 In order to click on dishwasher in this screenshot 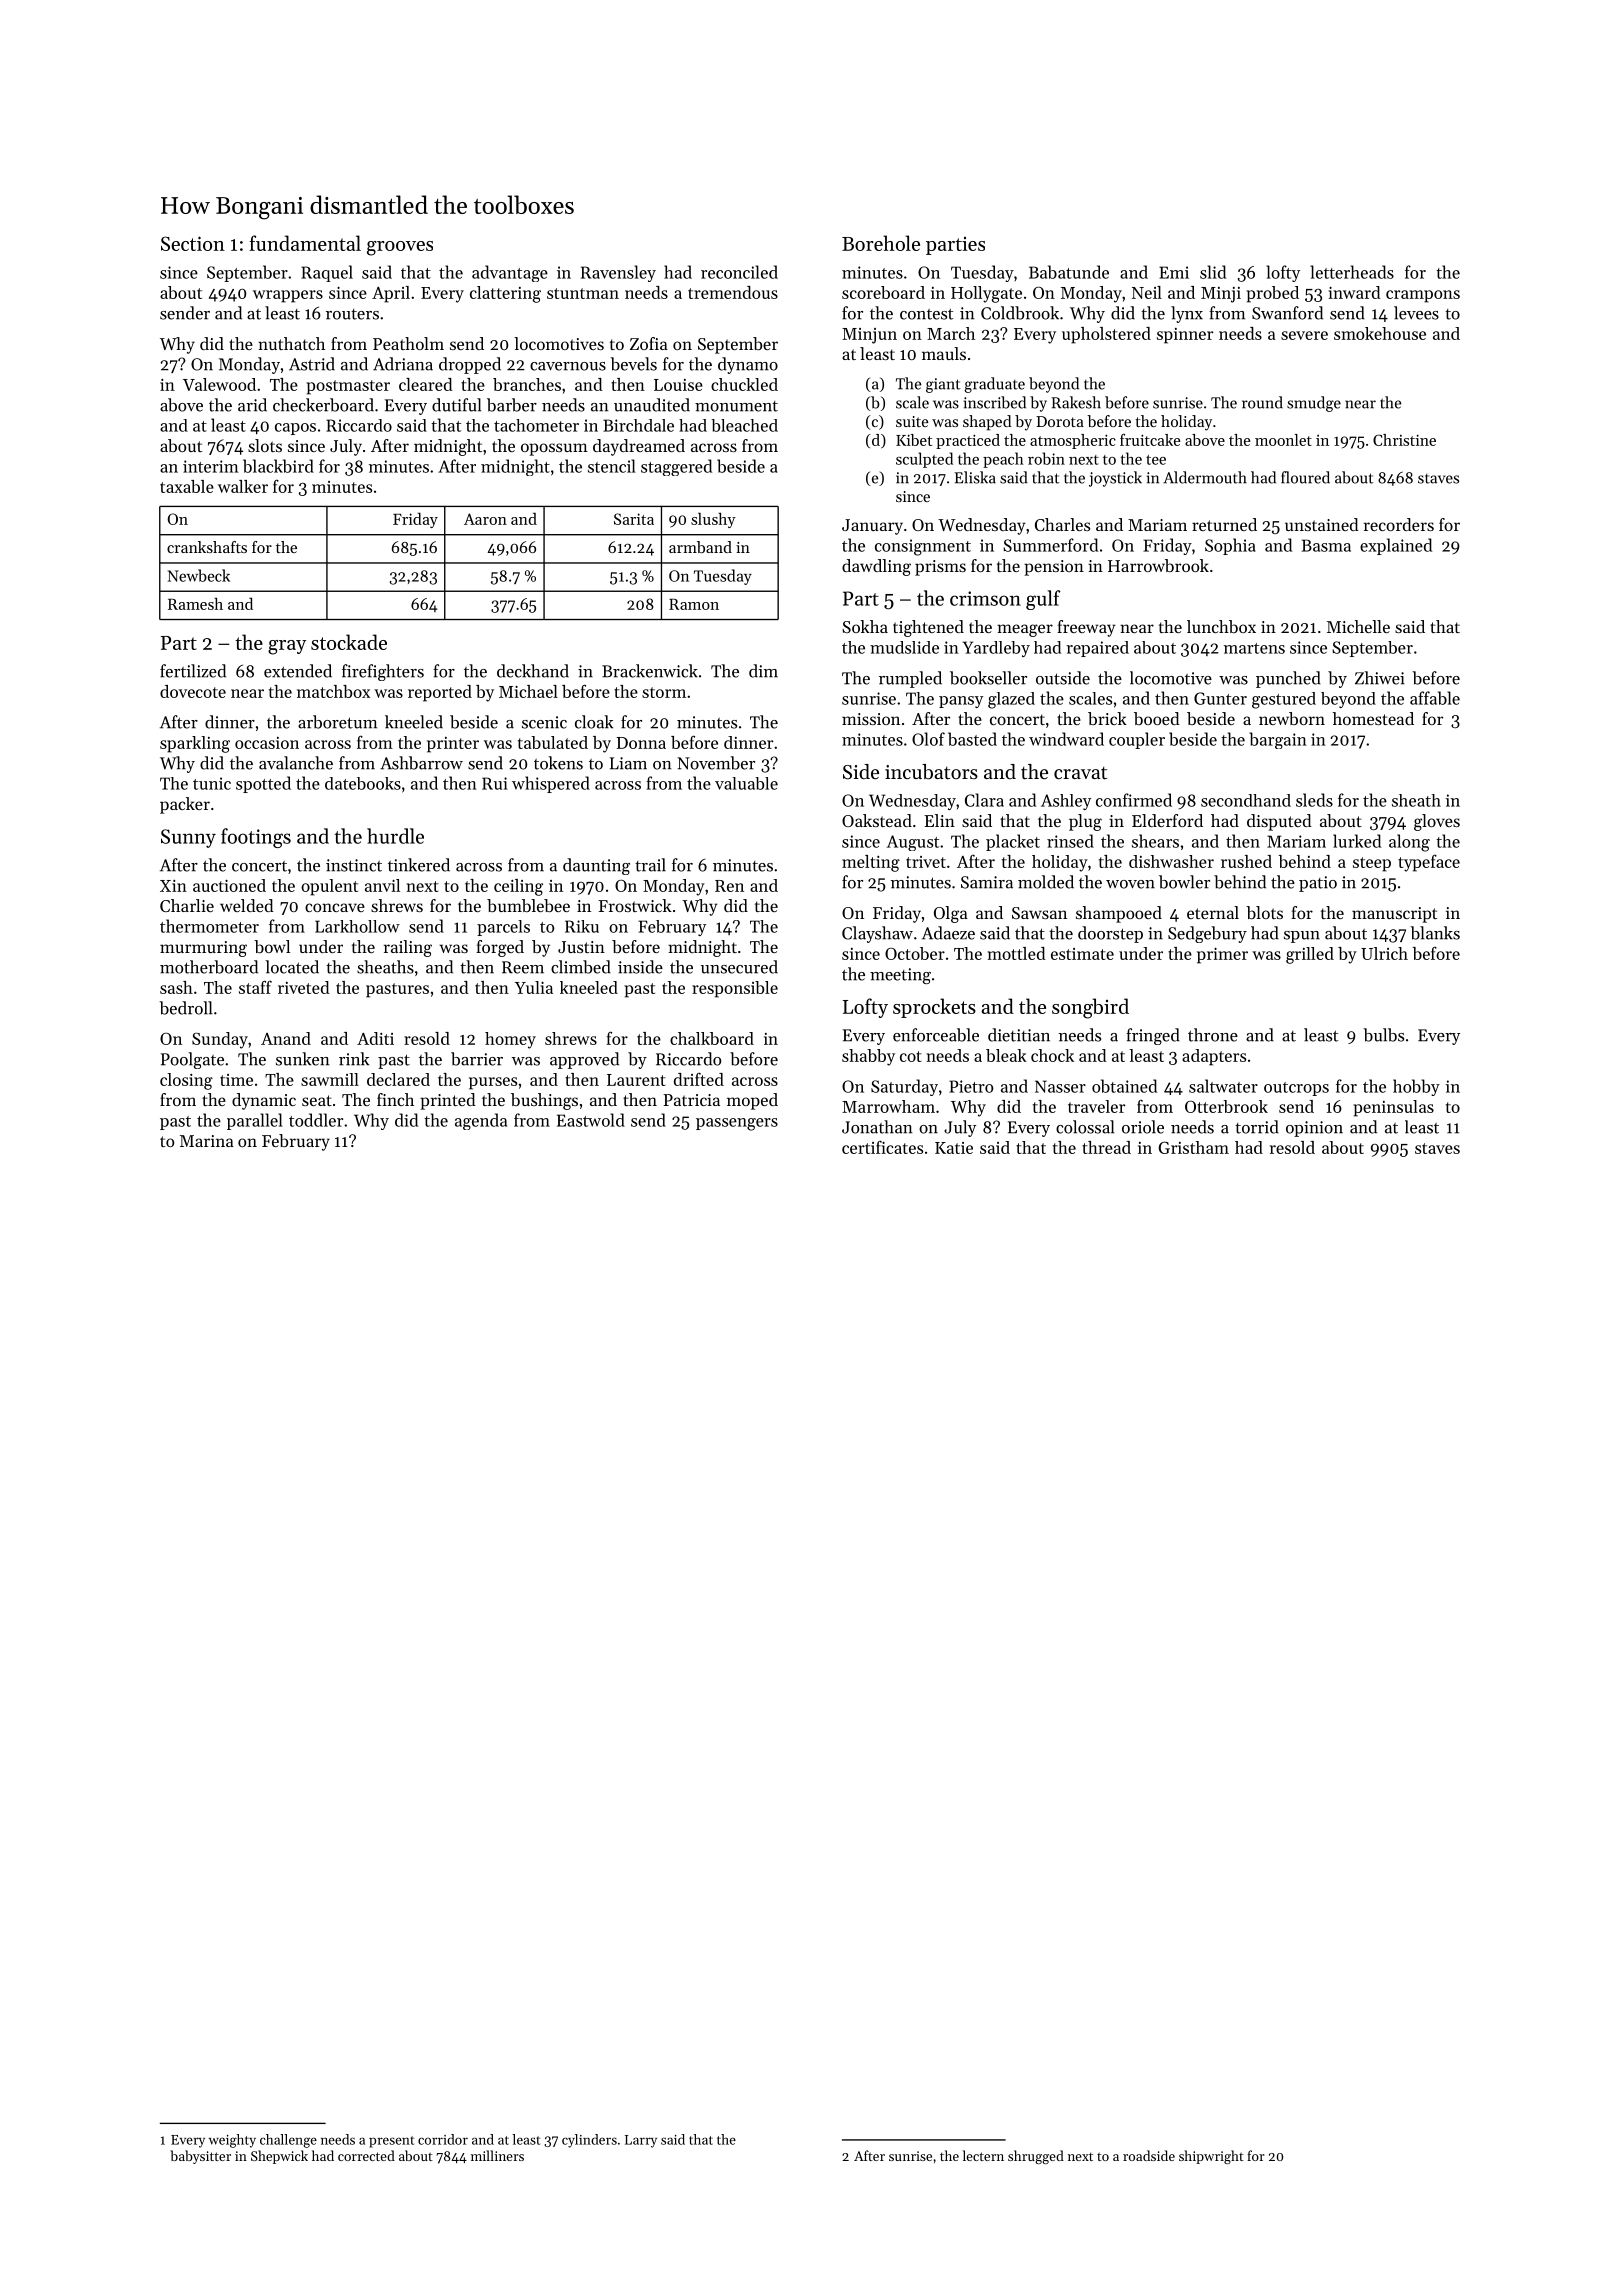, I will do `click(1171, 861)`.
